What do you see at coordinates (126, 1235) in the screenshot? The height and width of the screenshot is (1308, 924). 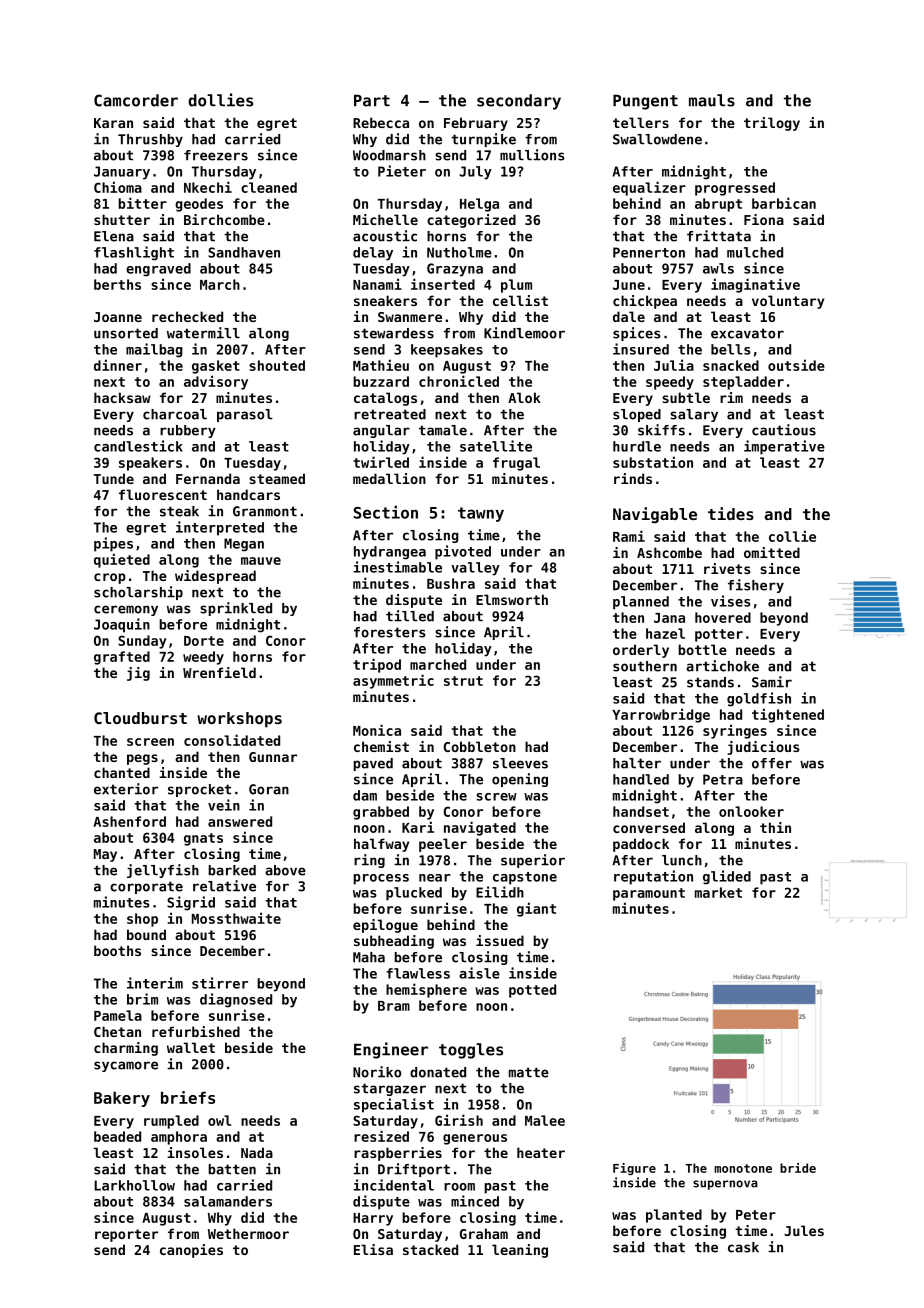 I see `reporter` at bounding box center [126, 1235].
